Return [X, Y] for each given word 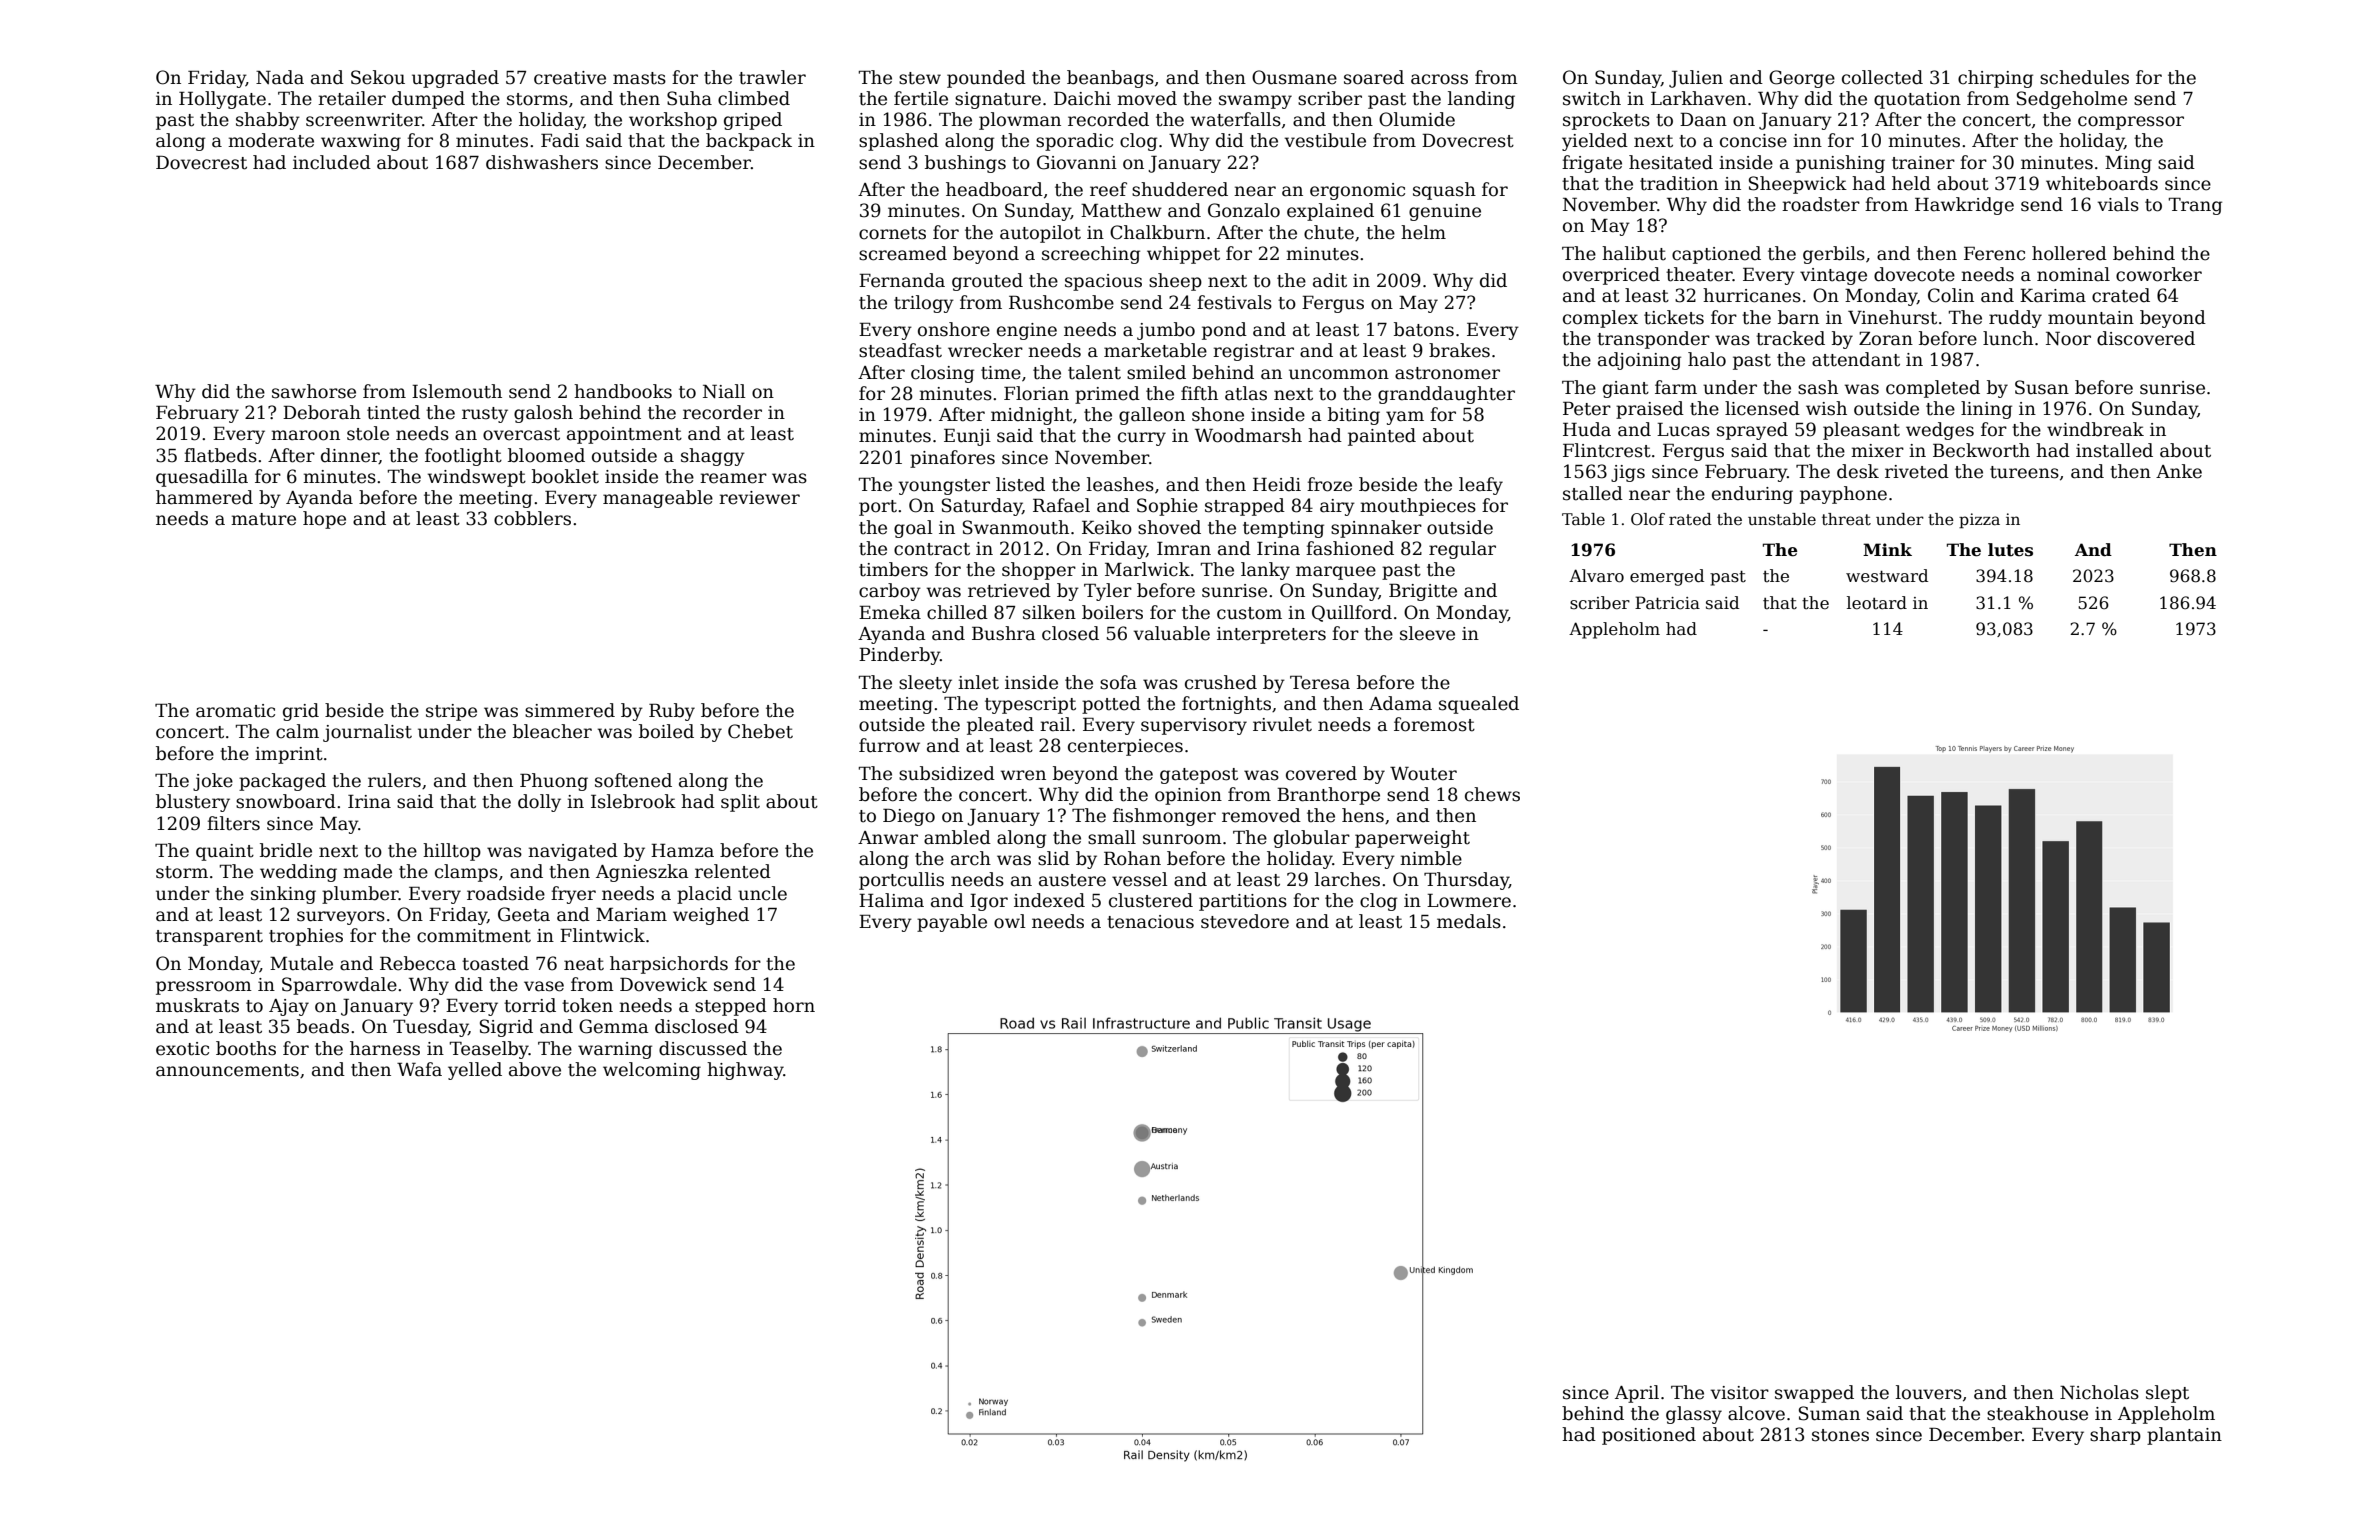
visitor [1740, 1393]
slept [2167, 1394]
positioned [1649, 1436]
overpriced [1611, 276]
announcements [227, 1070]
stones [1840, 1435]
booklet [565, 476]
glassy [1694, 1415]
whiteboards [2102, 183]
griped [753, 121]
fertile [921, 98]
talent [1094, 372]
